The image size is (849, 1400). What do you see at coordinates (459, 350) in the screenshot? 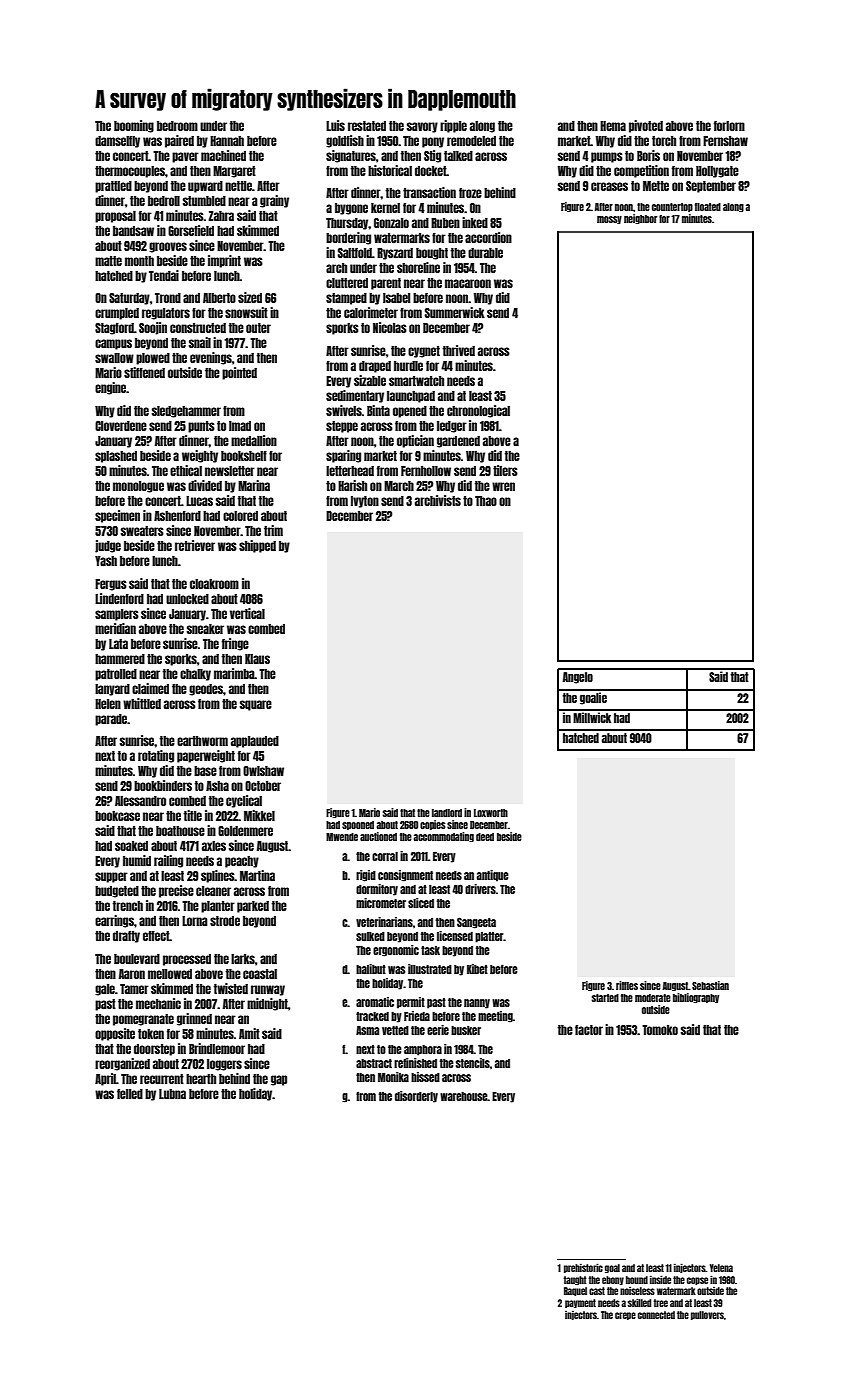
I see `thrived` at bounding box center [459, 350].
